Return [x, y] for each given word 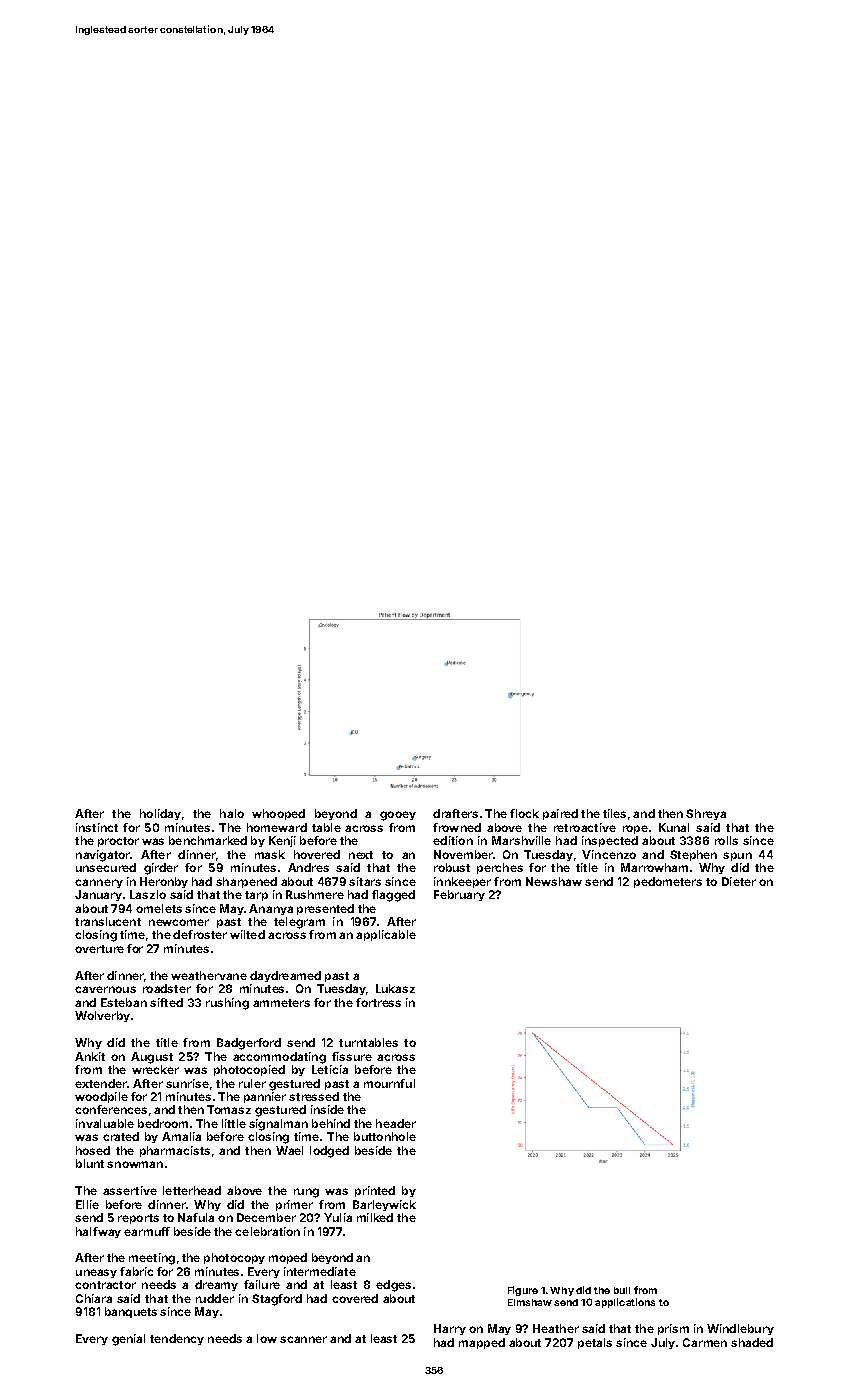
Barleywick [384, 1205]
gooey [398, 816]
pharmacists [175, 1151]
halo [232, 813]
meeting [152, 1259]
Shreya [706, 814]
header [396, 1123]
